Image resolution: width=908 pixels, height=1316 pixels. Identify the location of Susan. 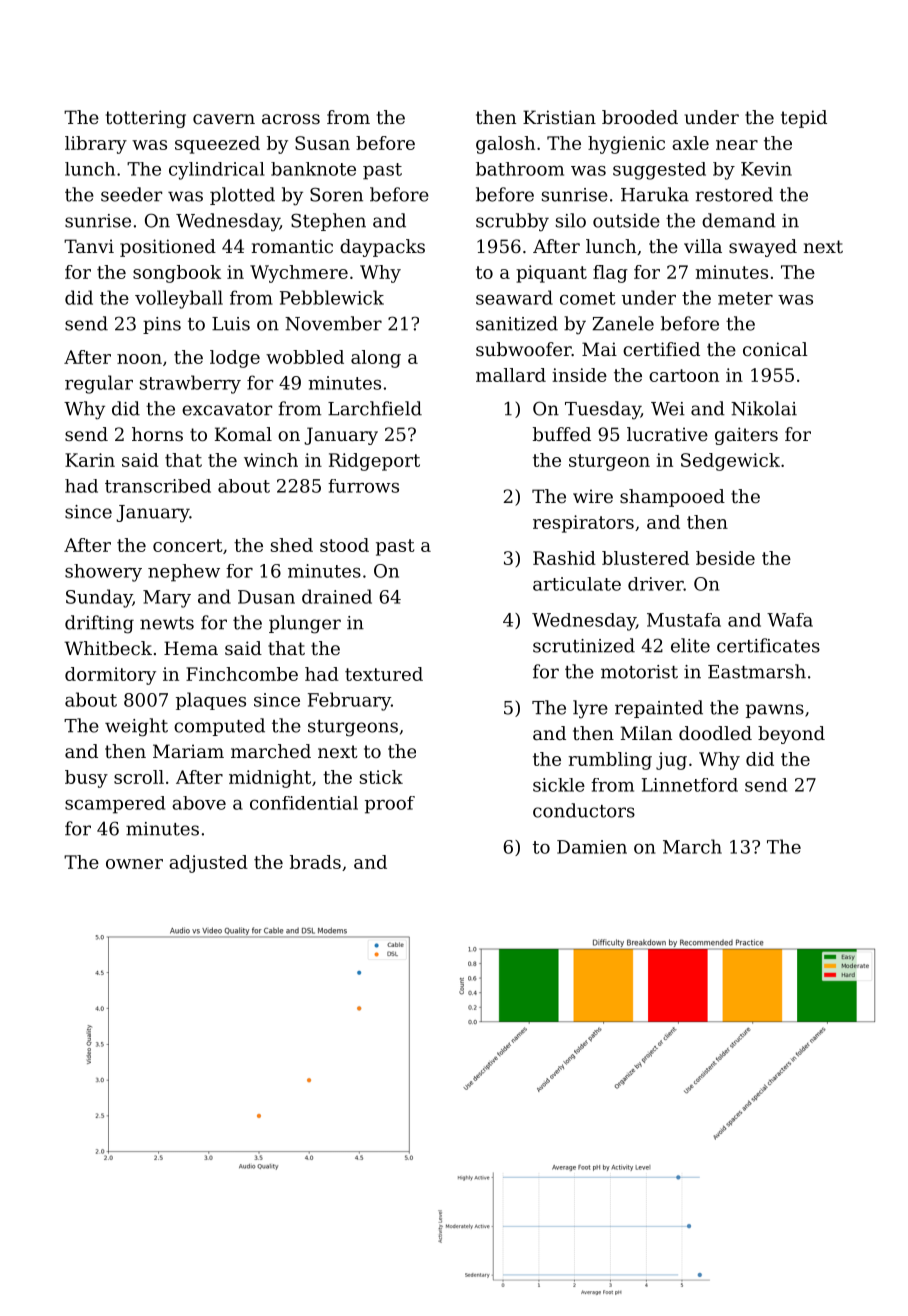
(322, 143).
